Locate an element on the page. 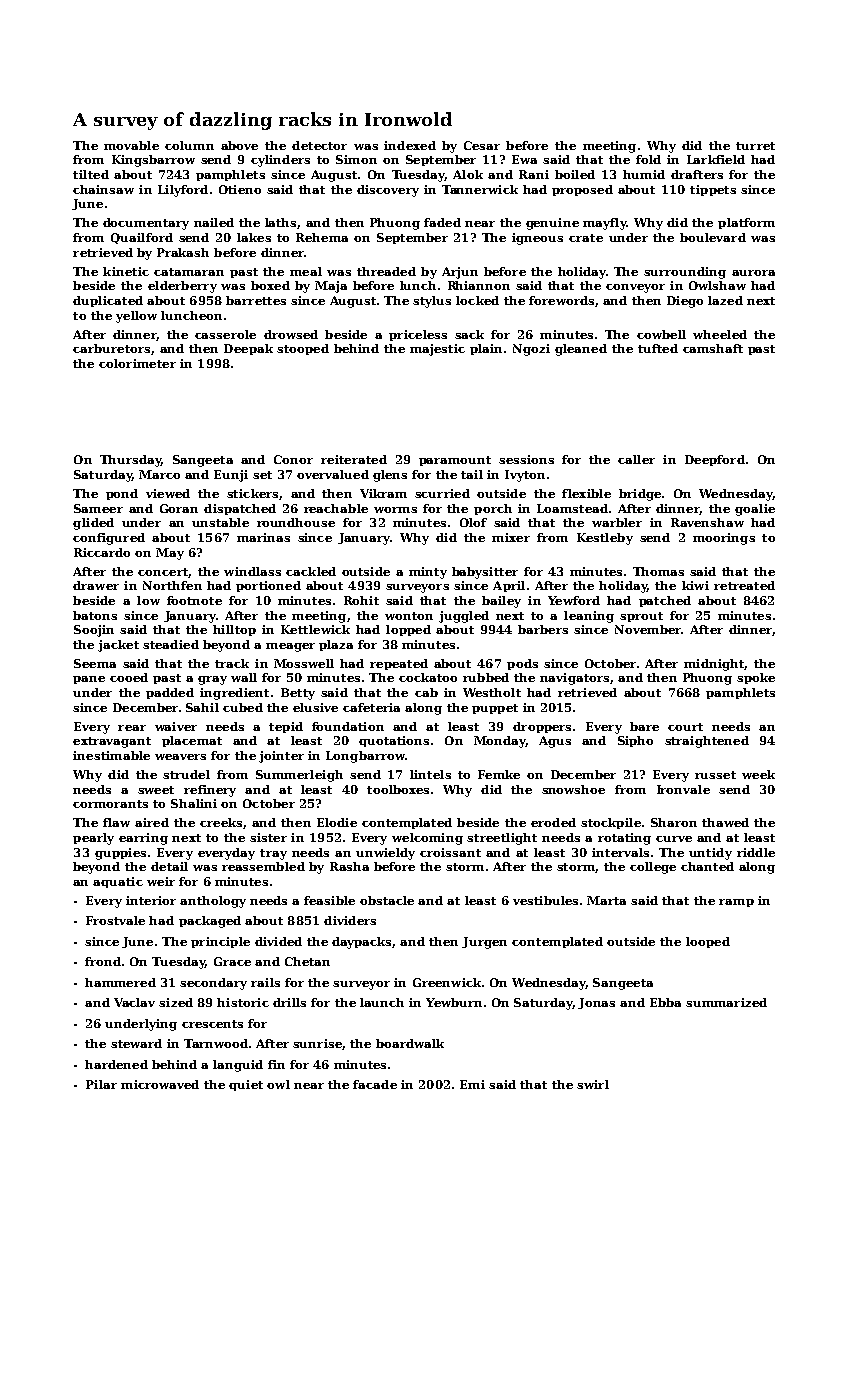 This page has width=849, height=1400. aurora is located at coordinates (753, 273).
